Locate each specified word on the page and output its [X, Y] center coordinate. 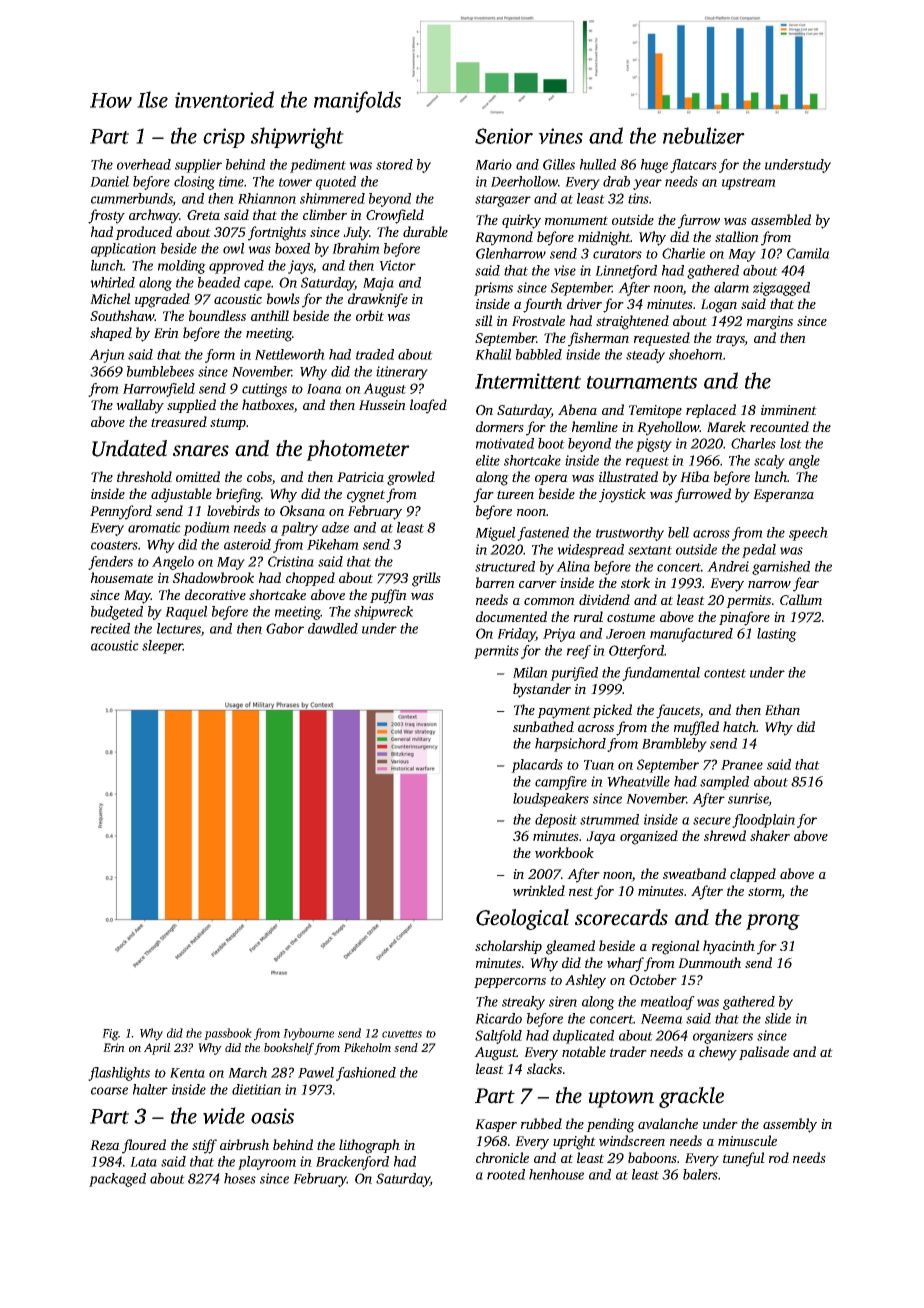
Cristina [291, 561]
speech [808, 534]
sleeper [162, 647]
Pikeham [333, 544]
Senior [504, 136]
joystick [622, 495]
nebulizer [704, 135]
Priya [559, 635]
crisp [224, 138]
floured [144, 1146]
